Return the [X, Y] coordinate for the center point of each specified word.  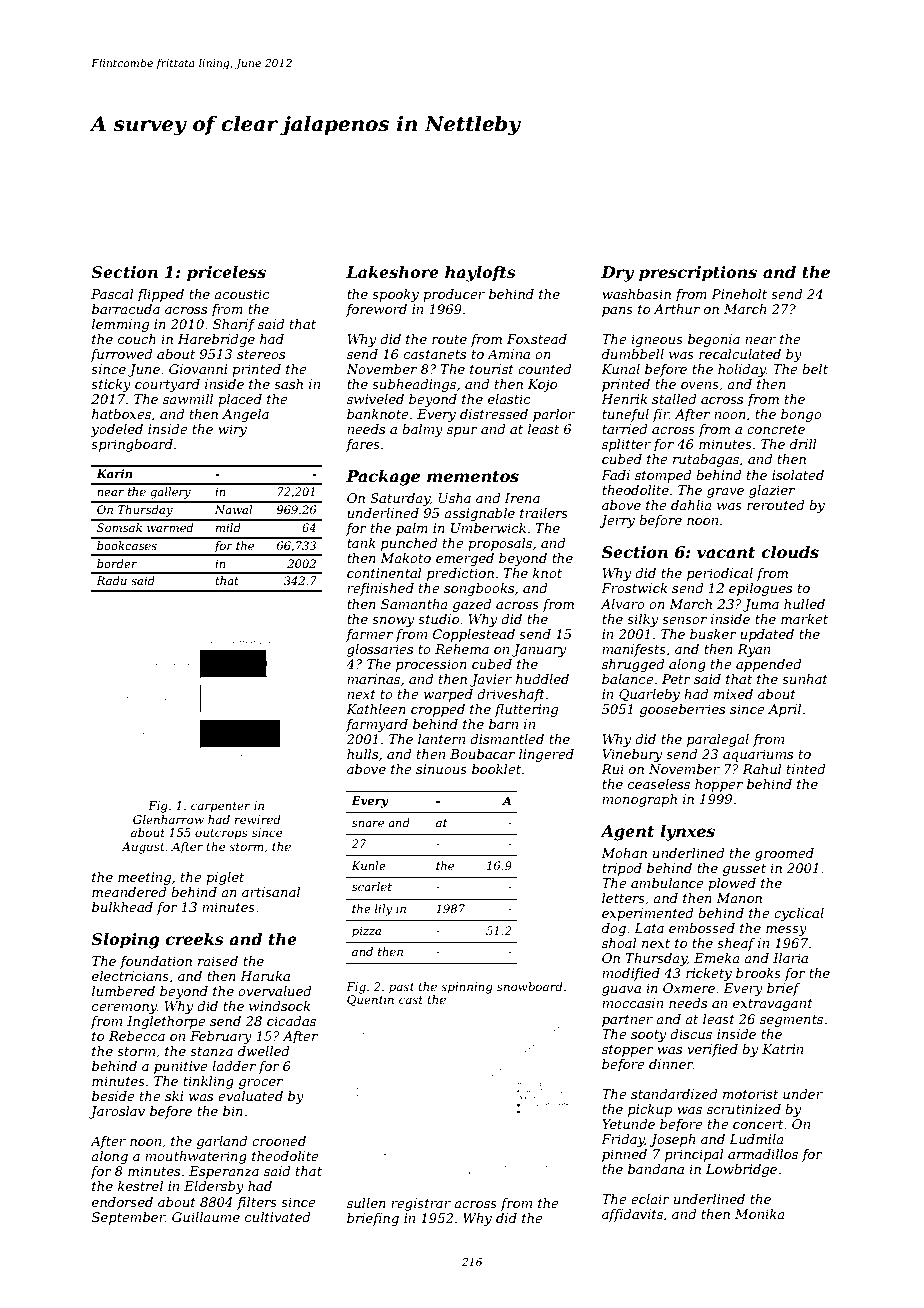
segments [791, 1021]
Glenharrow [168, 819]
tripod [622, 869]
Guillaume [206, 1217]
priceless [226, 274]
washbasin [636, 294]
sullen [366, 1203]
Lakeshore [392, 272]
